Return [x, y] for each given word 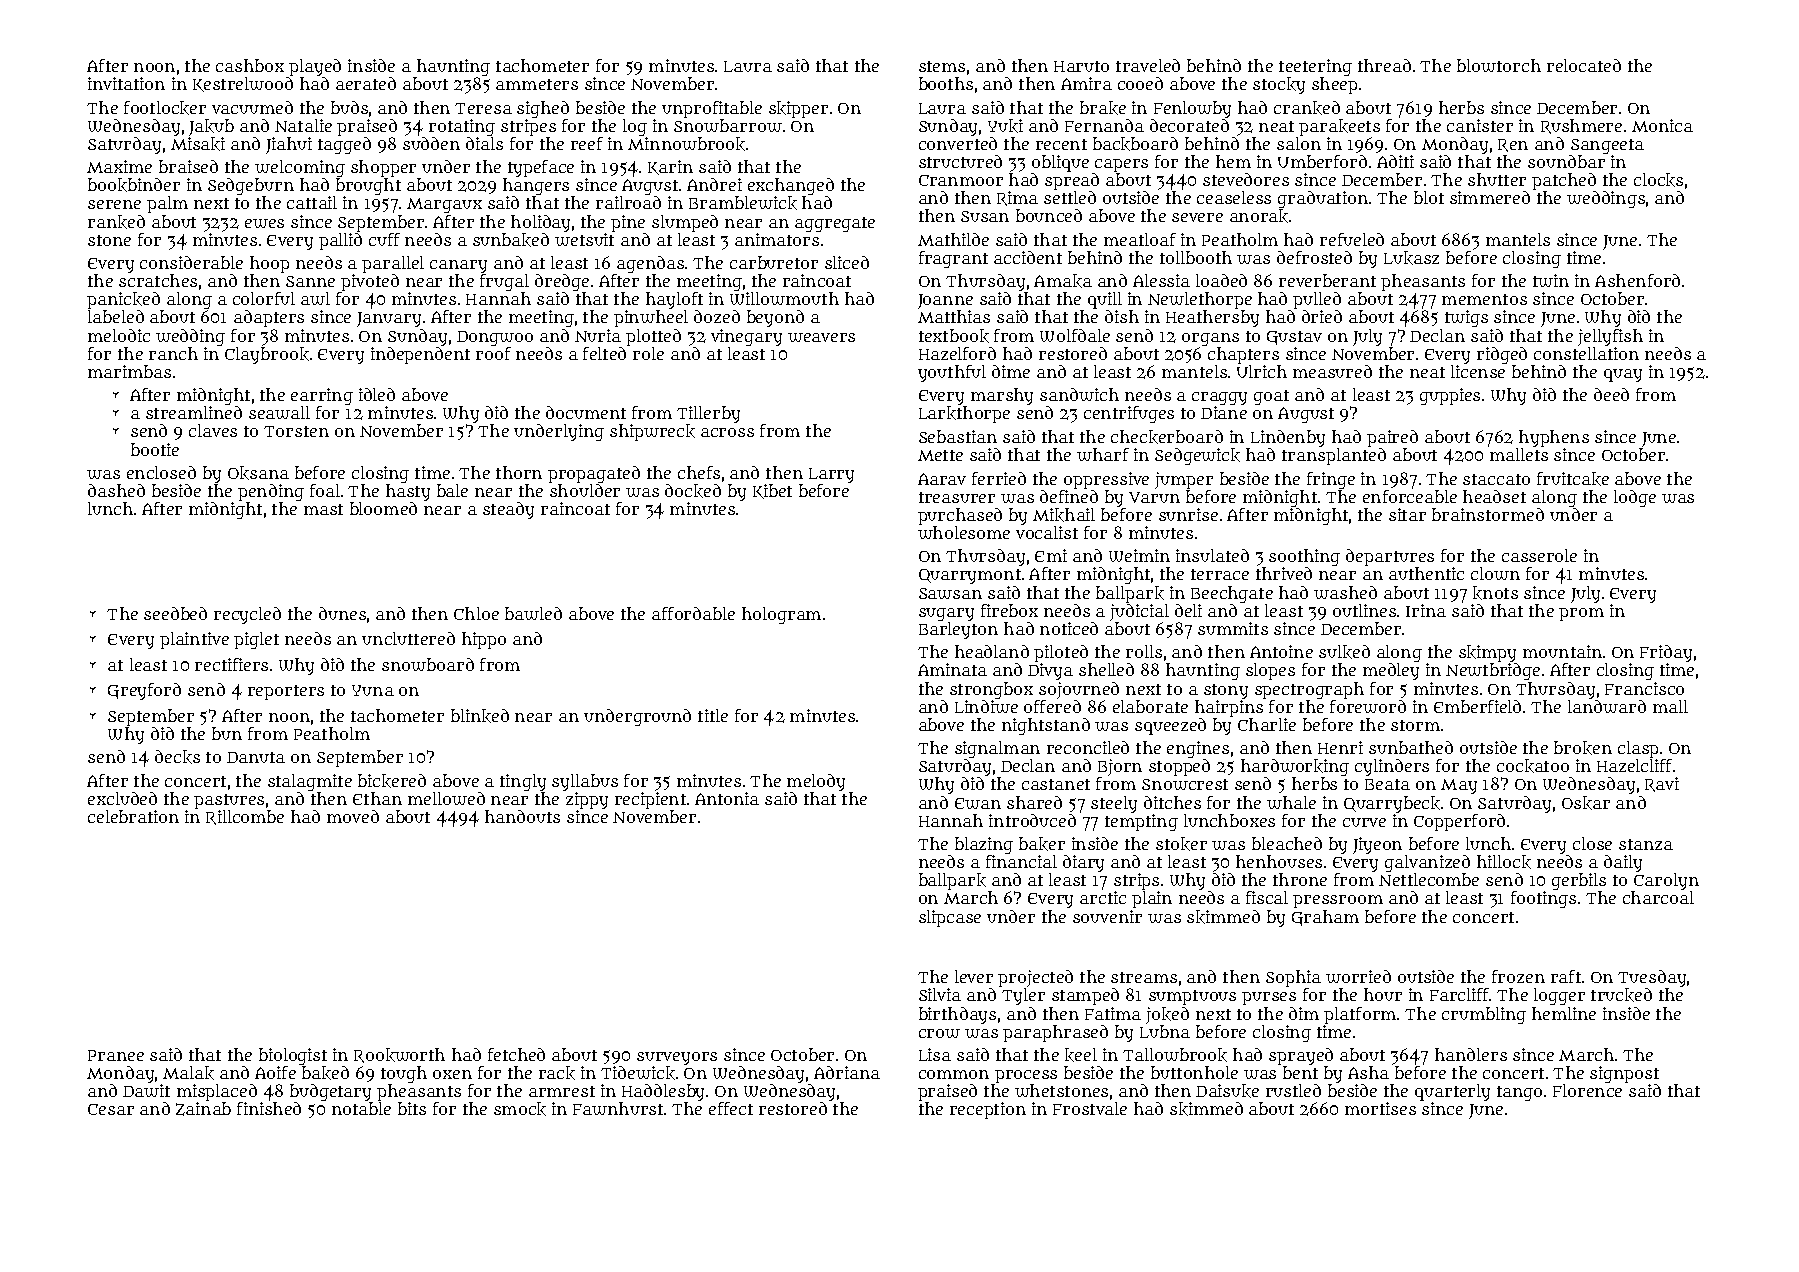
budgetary [330, 1092]
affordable [693, 613]
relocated [1584, 65]
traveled [1148, 65]
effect [731, 1108]
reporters [286, 692]
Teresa [483, 108]
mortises [1380, 1108]
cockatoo [1533, 766]
